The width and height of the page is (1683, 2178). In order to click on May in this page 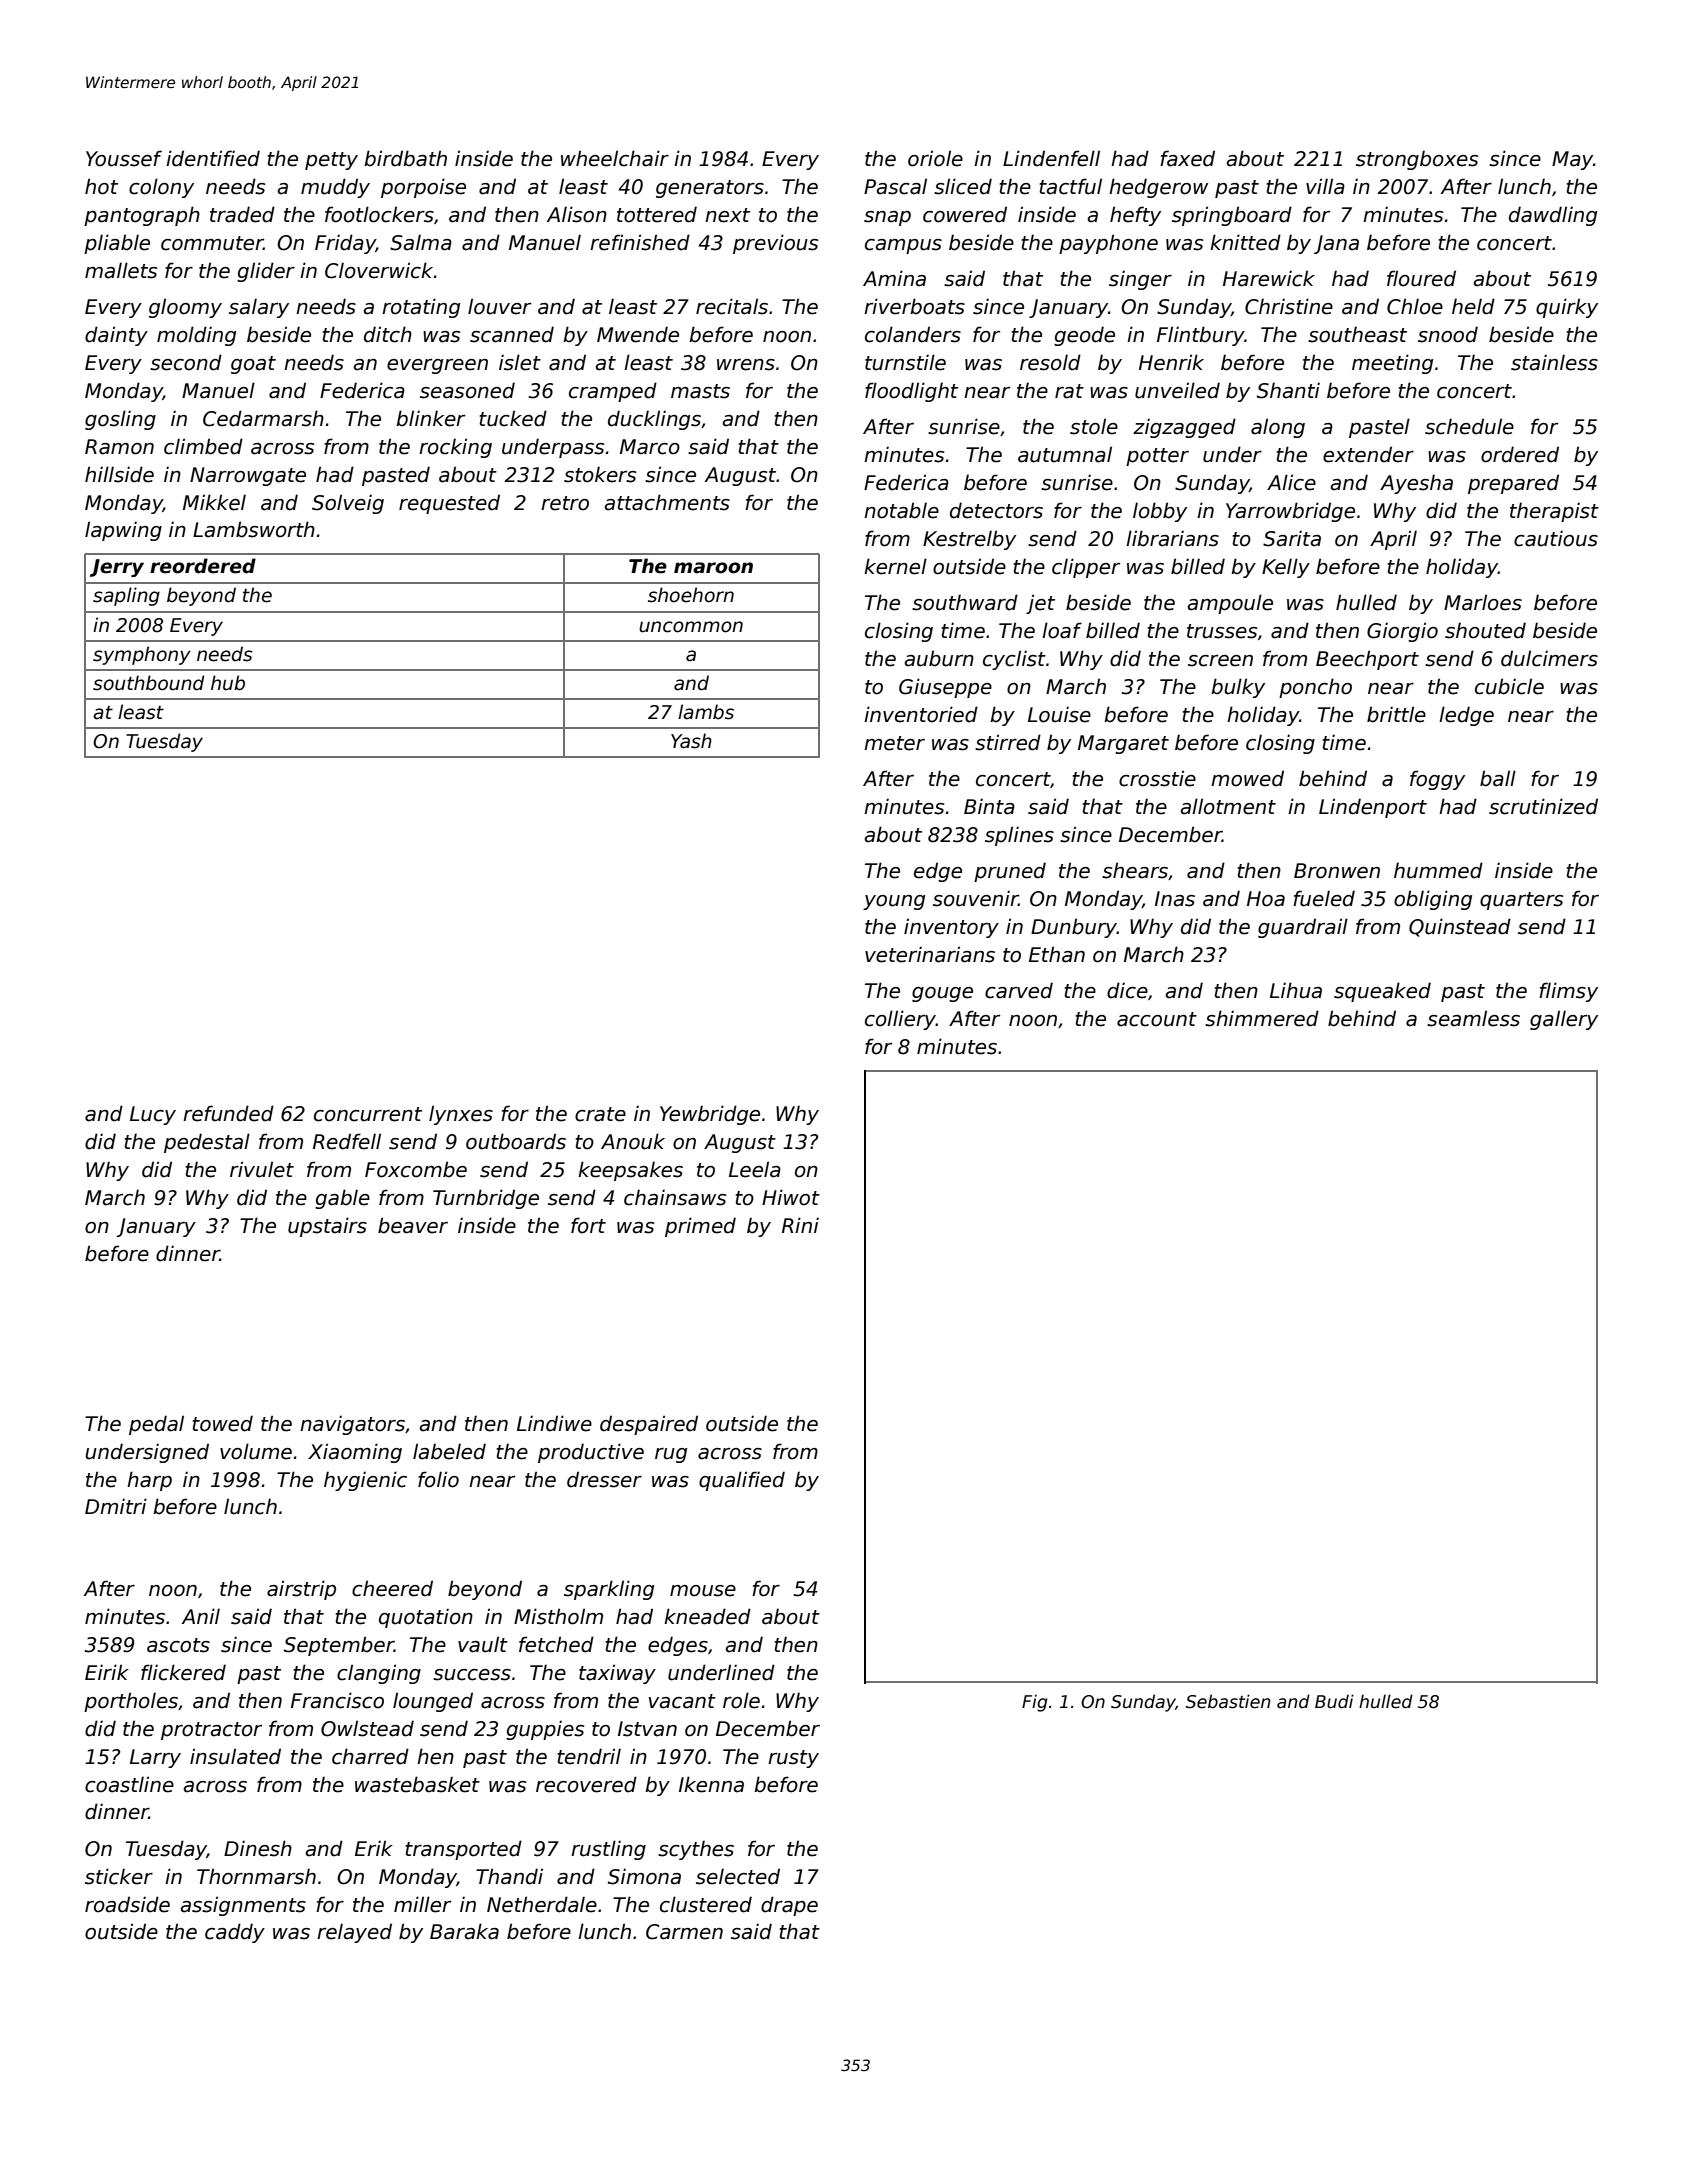, I will do `click(1572, 160)`.
